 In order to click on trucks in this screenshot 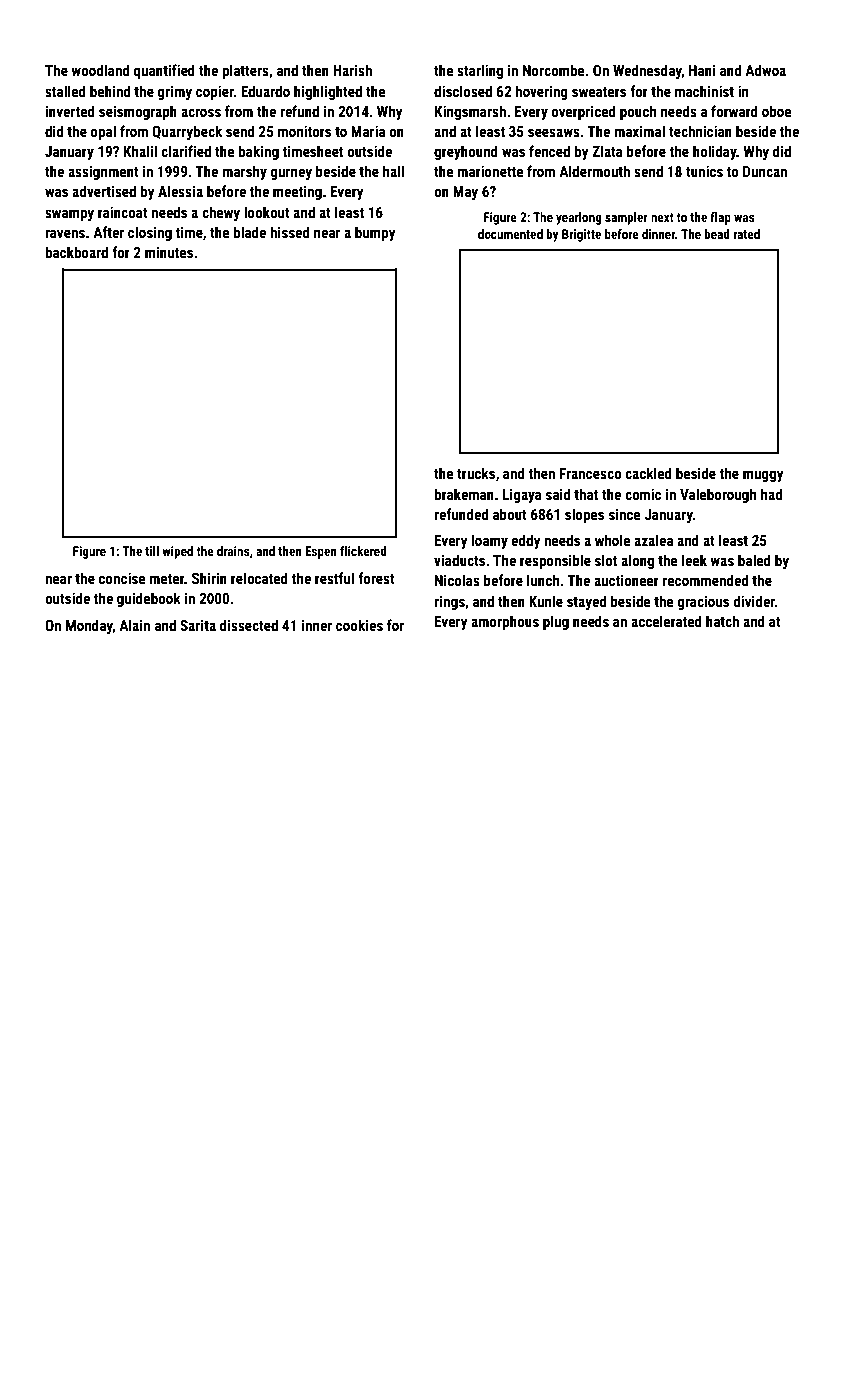, I will do `click(476, 473)`.
